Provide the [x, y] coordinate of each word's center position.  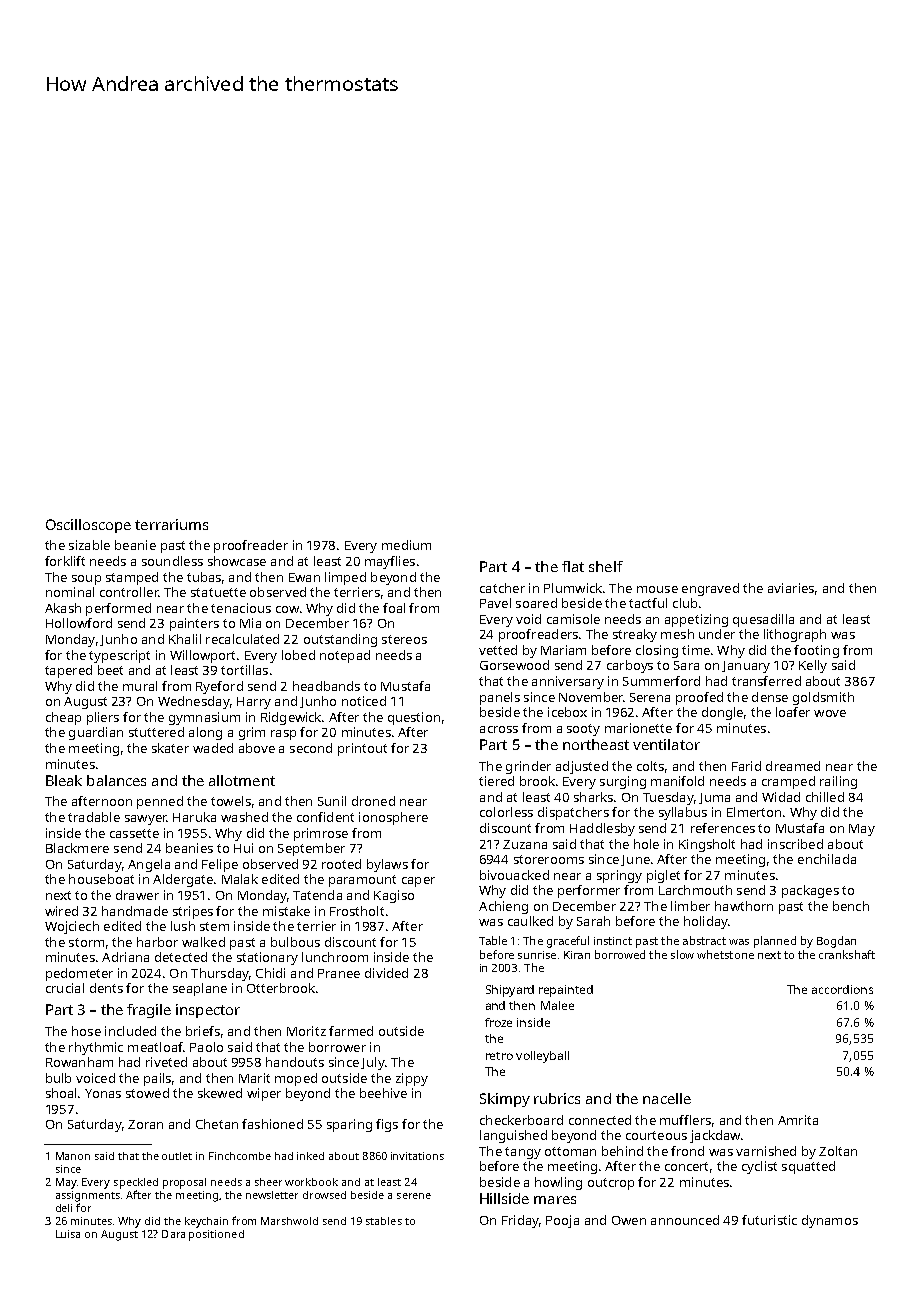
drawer [137, 895]
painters [194, 624]
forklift [65, 561]
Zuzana [525, 844]
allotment [242, 780]
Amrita [798, 1120]
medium [406, 545]
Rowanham [79, 1062]
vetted [498, 650]
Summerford [661, 681]
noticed [364, 701]
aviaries [791, 588]
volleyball [542, 1057]
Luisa [68, 1234]
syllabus [683, 813]
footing [816, 651]
